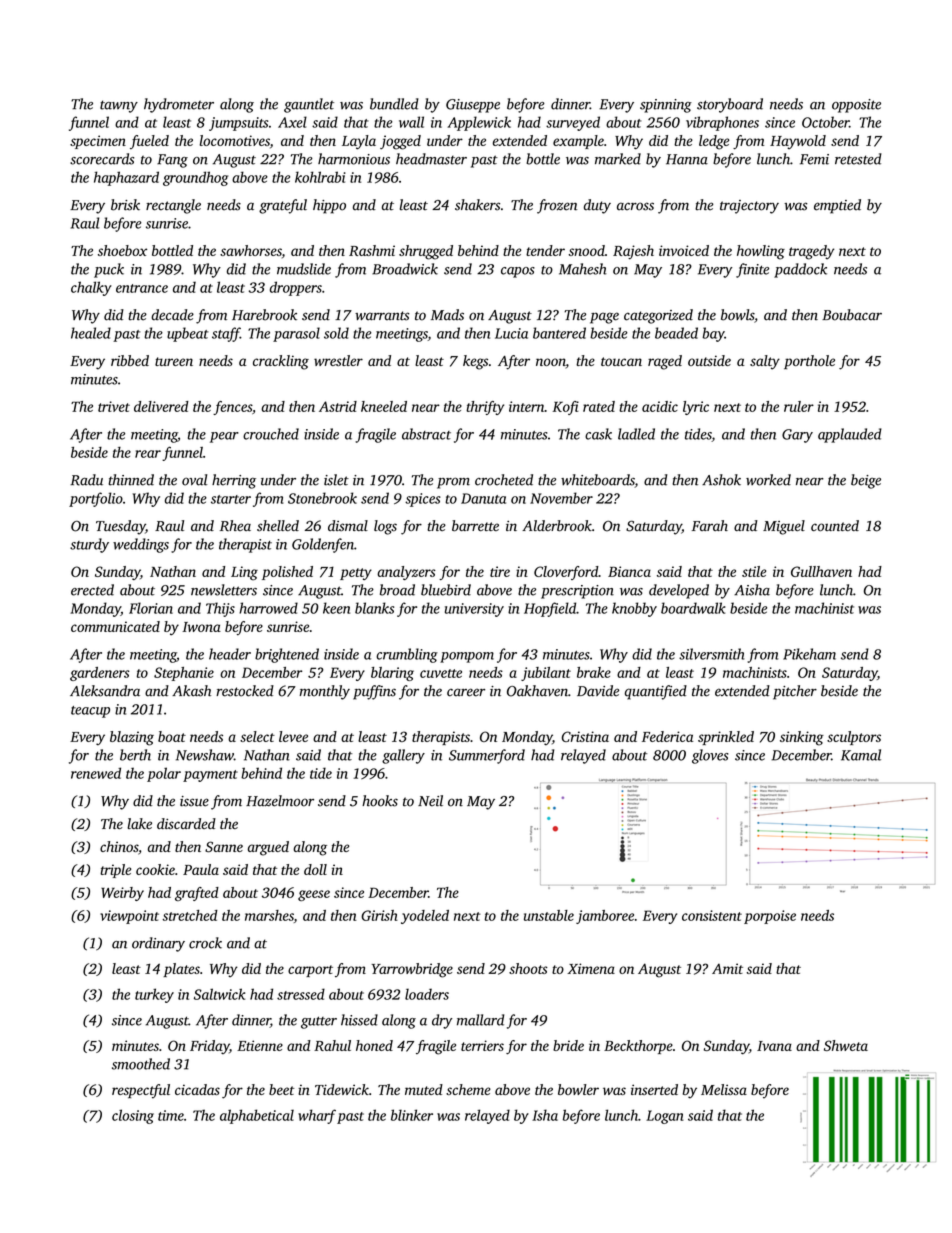  I want to click on lyric, so click(696, 408).
